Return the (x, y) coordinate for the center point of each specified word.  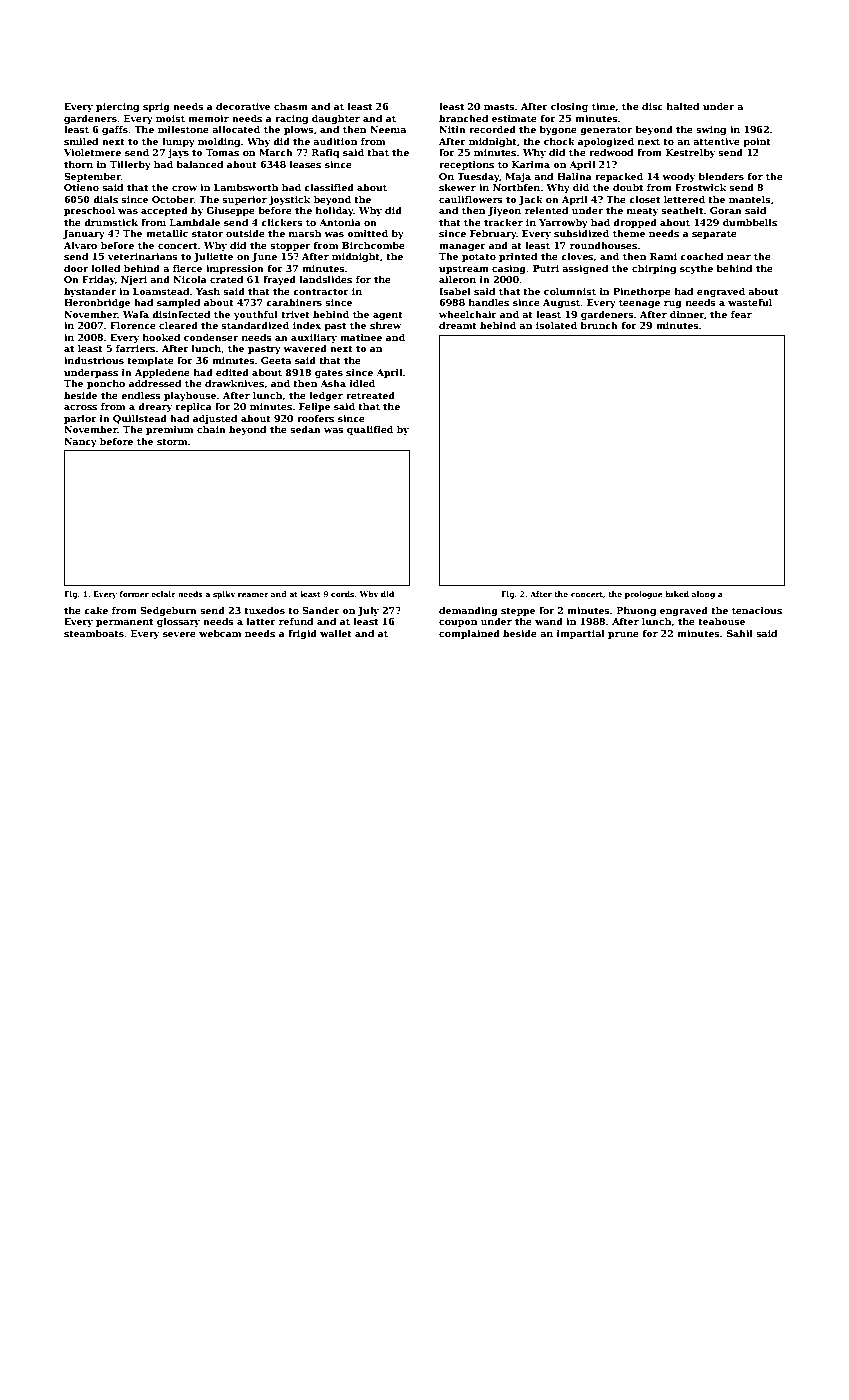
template (150, 361)
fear (741, 314)
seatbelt (682, 210)
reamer (253, 595)
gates (329, 373)
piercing (117, 107)
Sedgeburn (168, 611)
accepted (164, 211)
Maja (518, 177)
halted (683, 106)
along (703, 595)
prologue (643, 595)
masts (499, 106)
